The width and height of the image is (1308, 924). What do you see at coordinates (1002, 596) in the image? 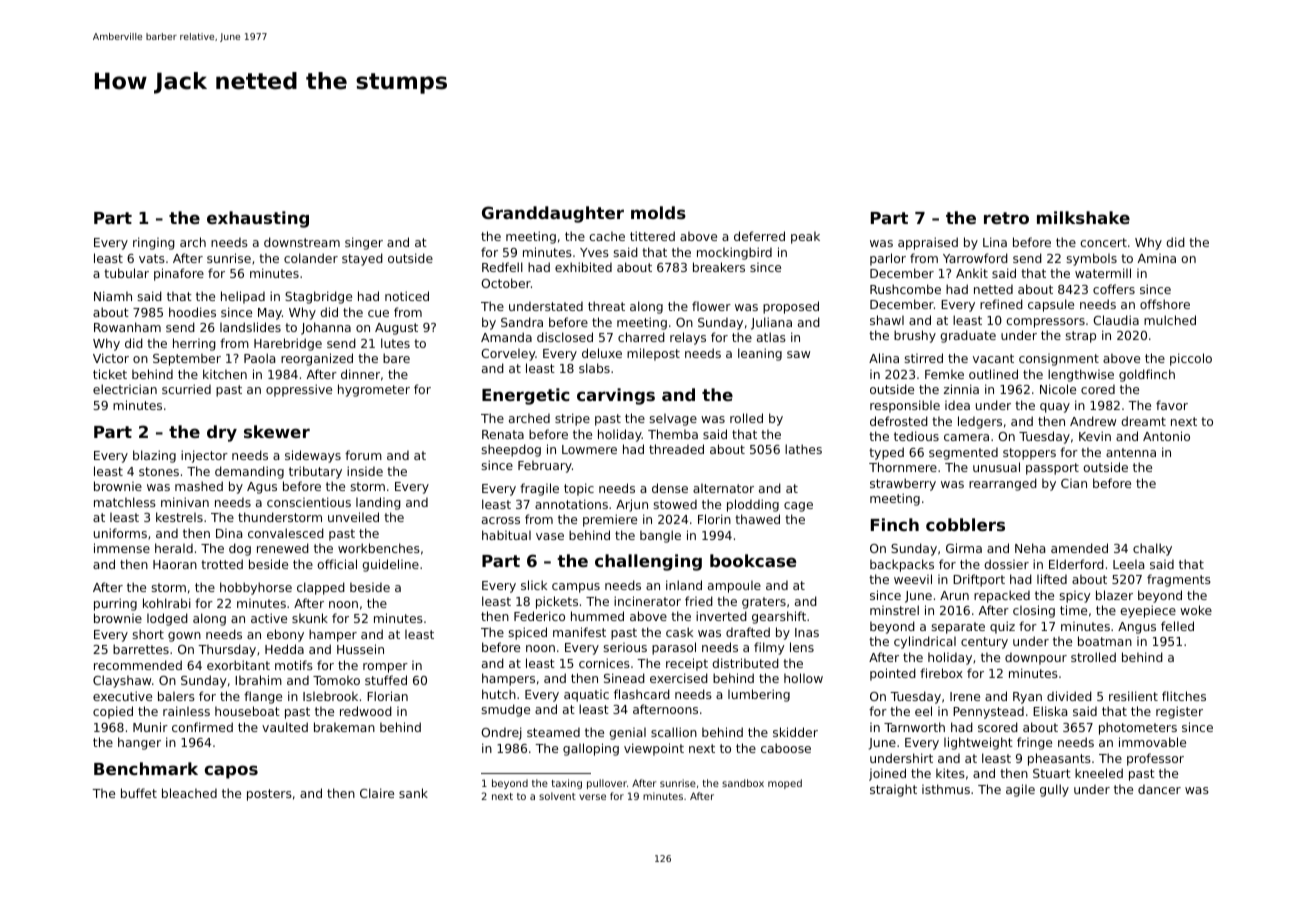
I see `repacked` at bounding box center [1002, 596].
